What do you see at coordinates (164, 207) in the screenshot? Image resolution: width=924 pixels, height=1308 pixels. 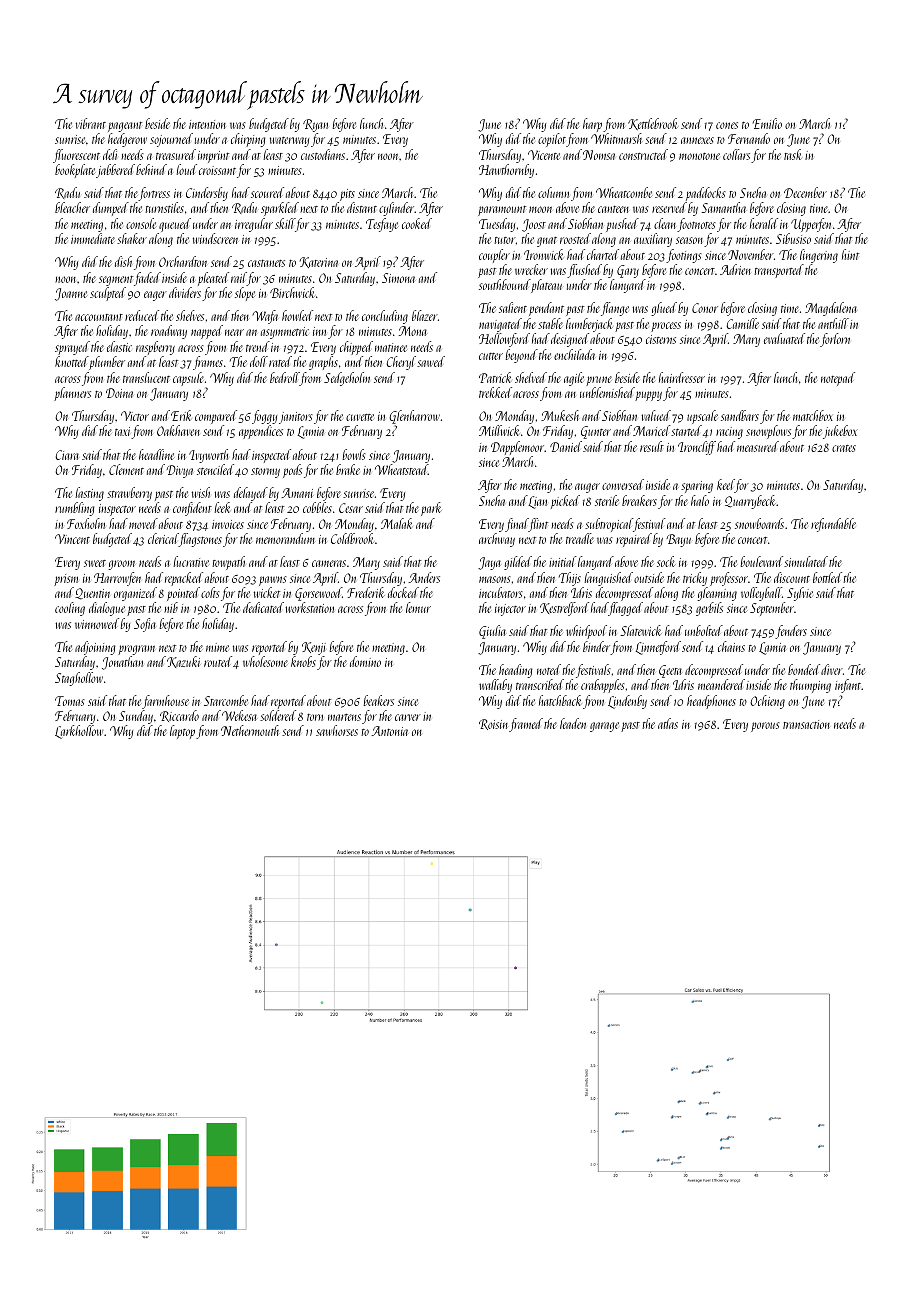 I see `turnstiles` at bounding box center [164, 207].
